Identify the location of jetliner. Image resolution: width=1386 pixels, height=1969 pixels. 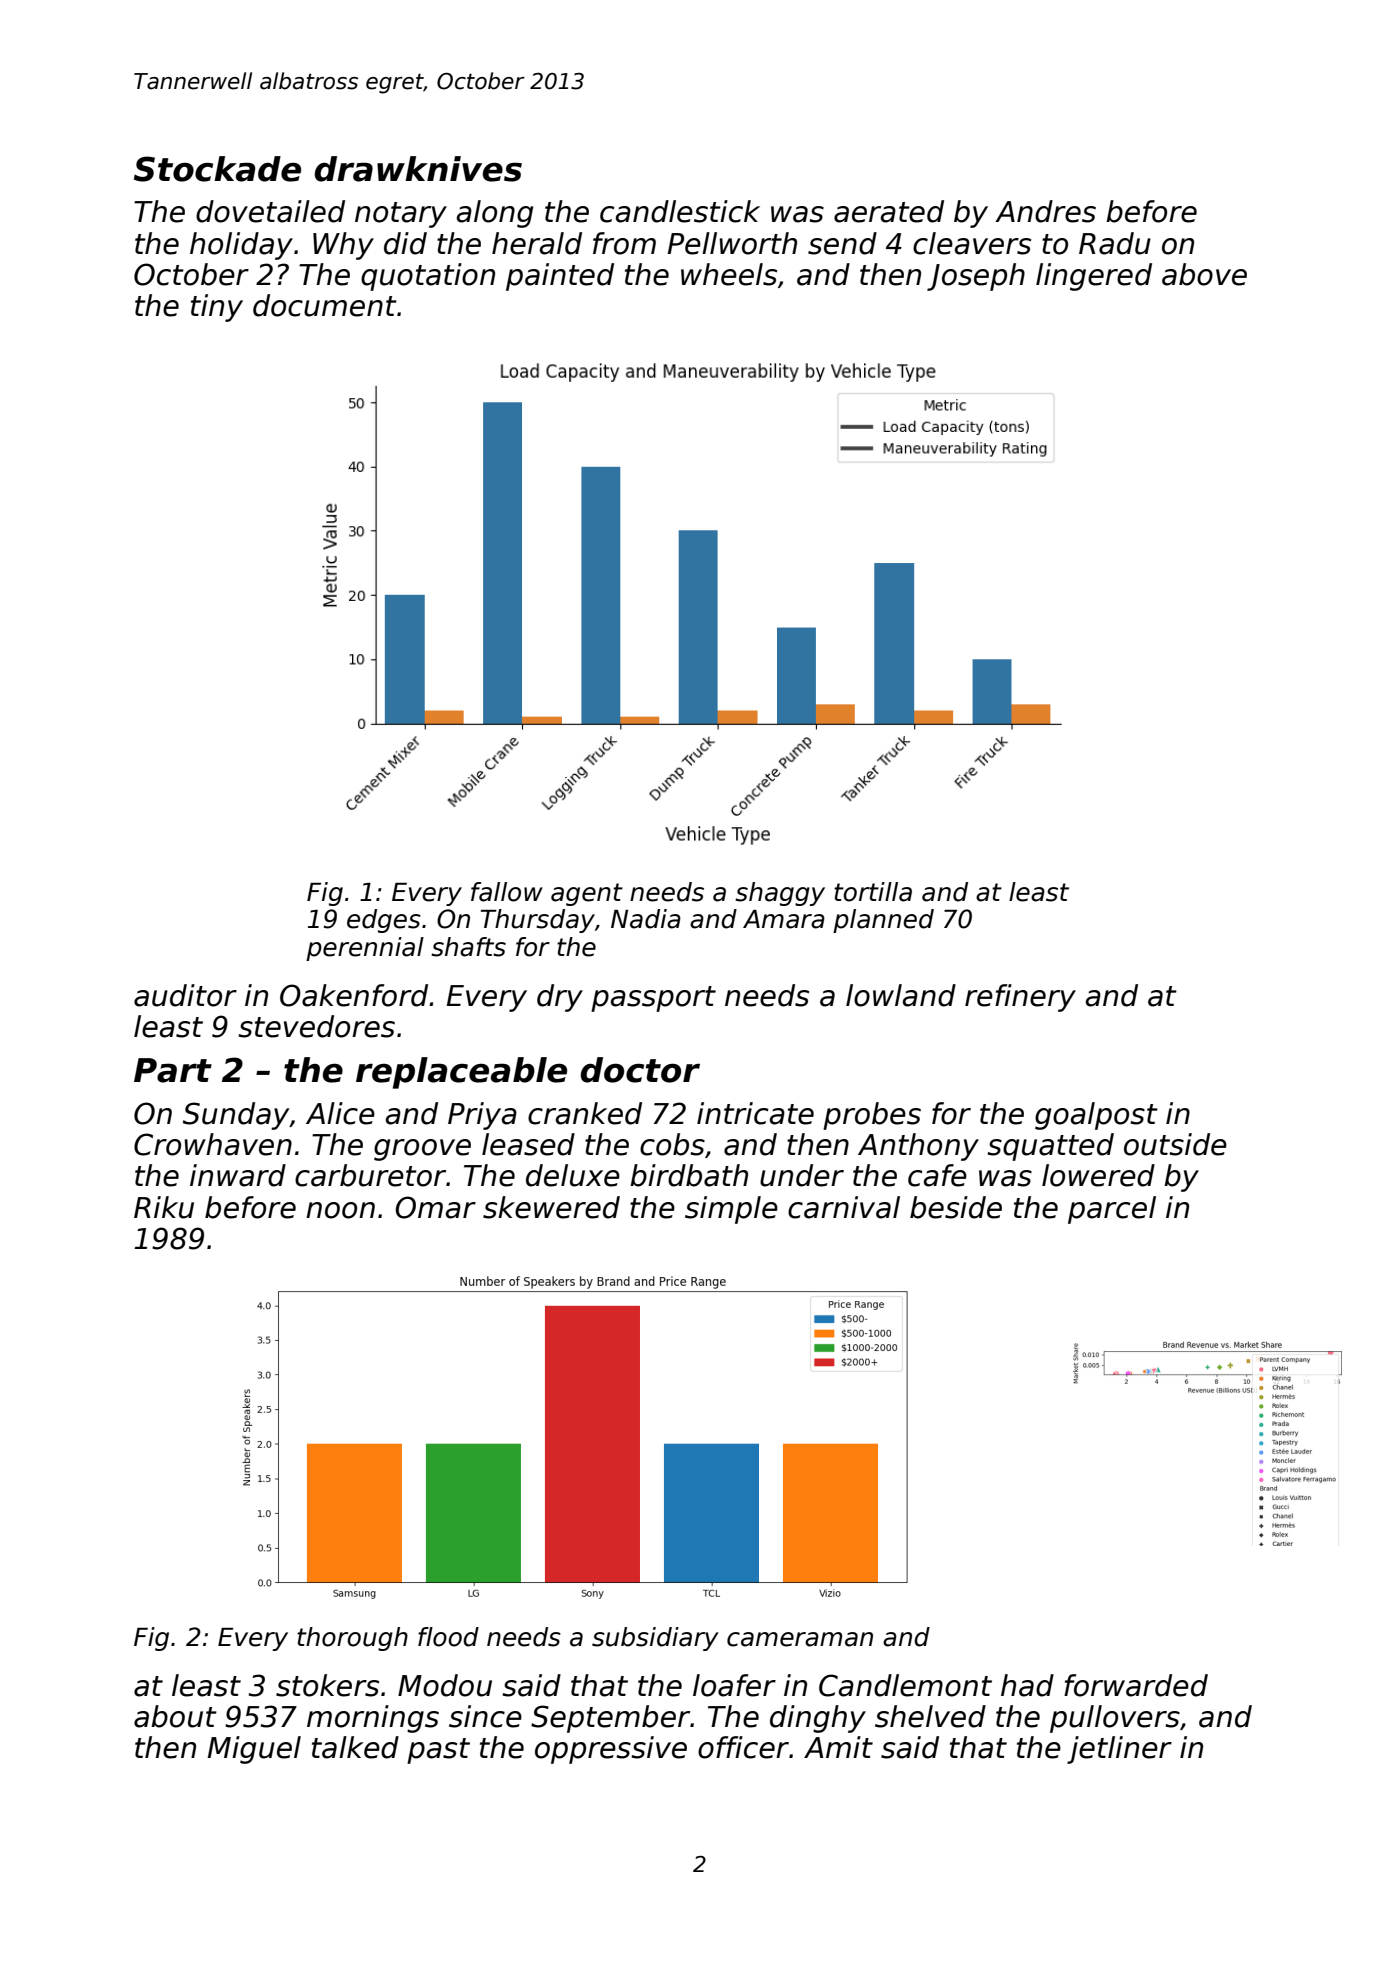
(1119, 1750).
